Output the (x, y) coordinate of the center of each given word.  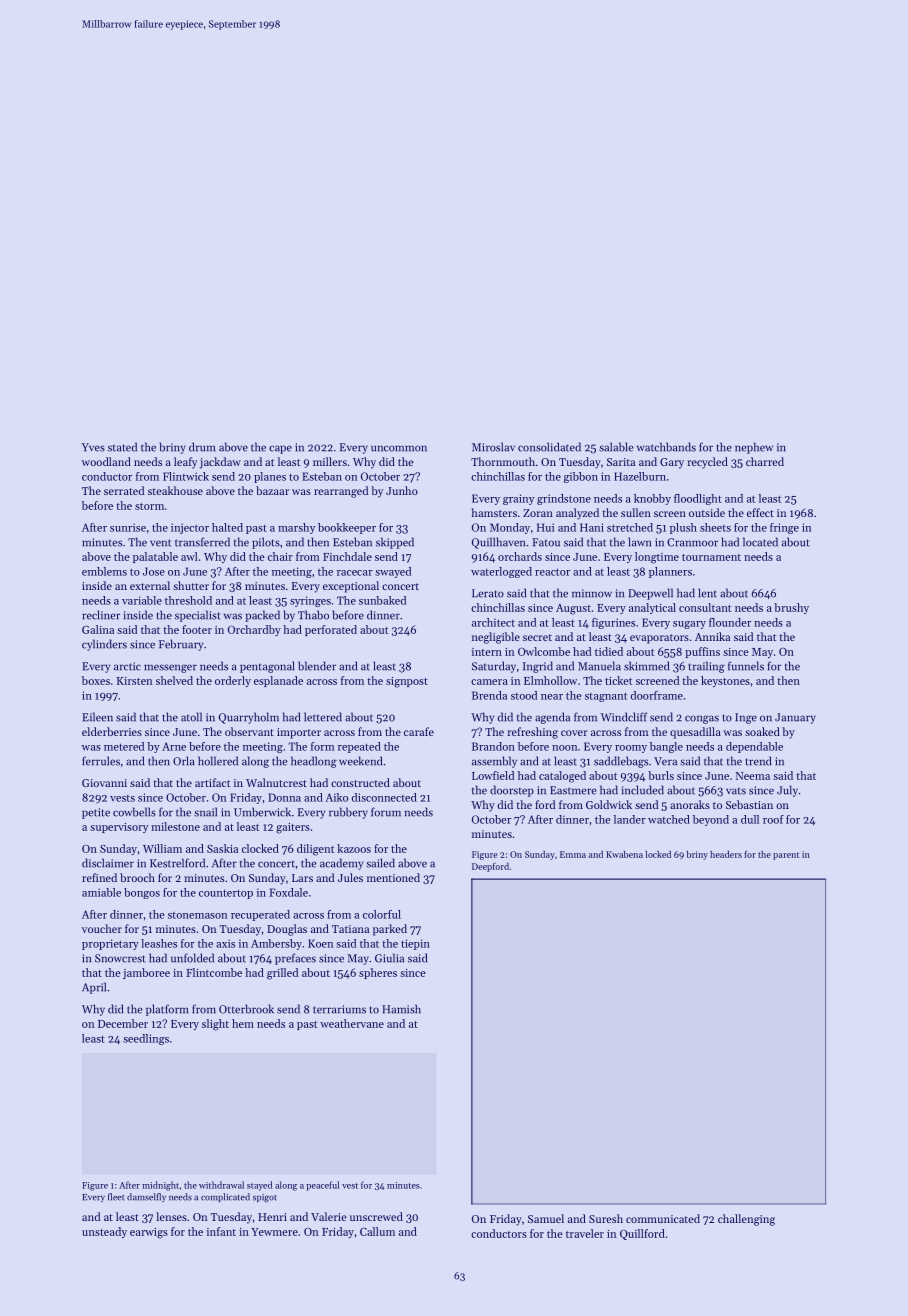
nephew (754, 448)
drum (202, 447)
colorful (382, 914)
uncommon (399, 448)
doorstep (512, 791)
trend (758, 761)
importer (299, 733)
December (123, 1023)
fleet (116, 1197)
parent (786, 856)
